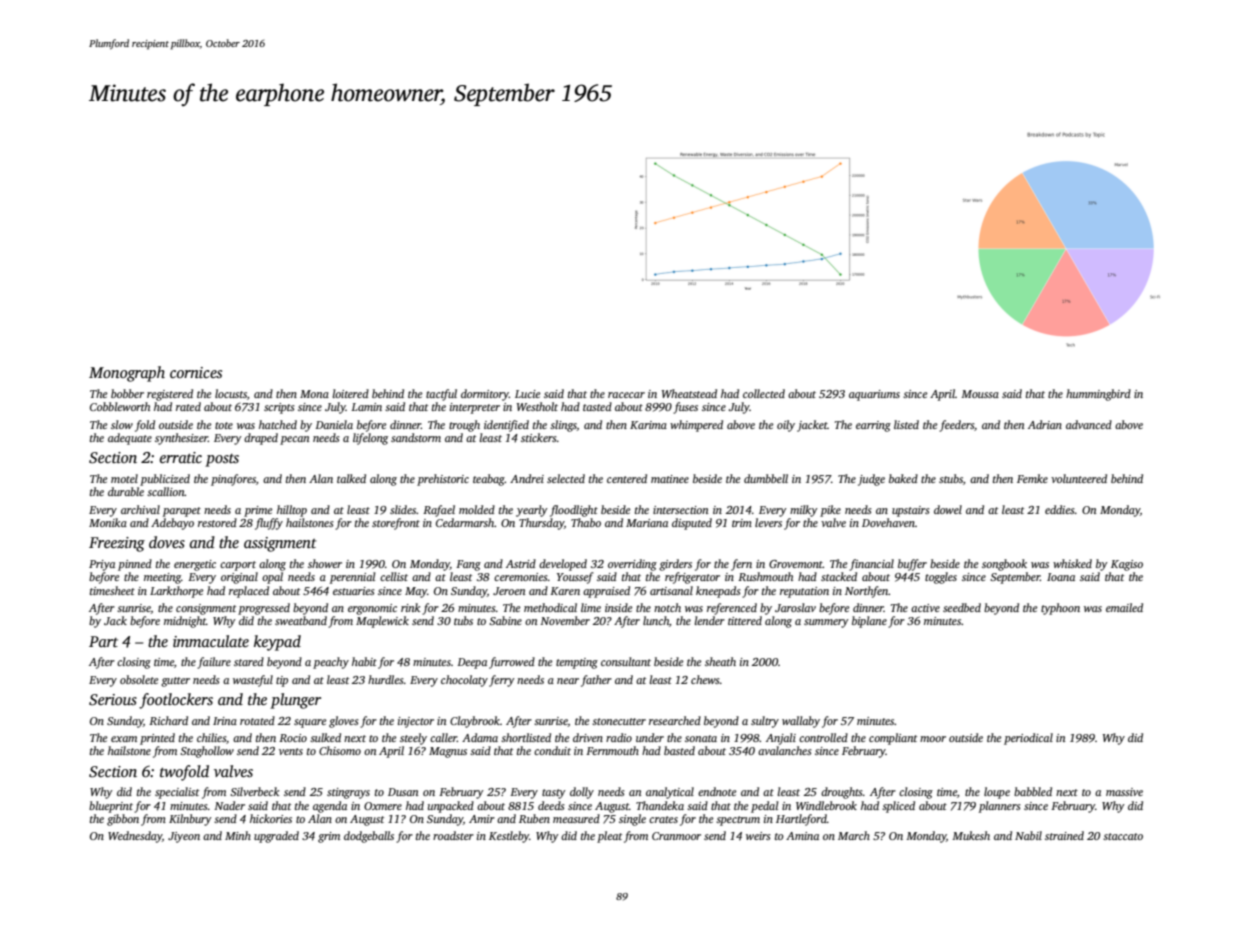 This page has width=1233, height=952. What do you see at coordinates (127, 374) in the page?
I see `Monograph` at bounding box center [127, 374].
